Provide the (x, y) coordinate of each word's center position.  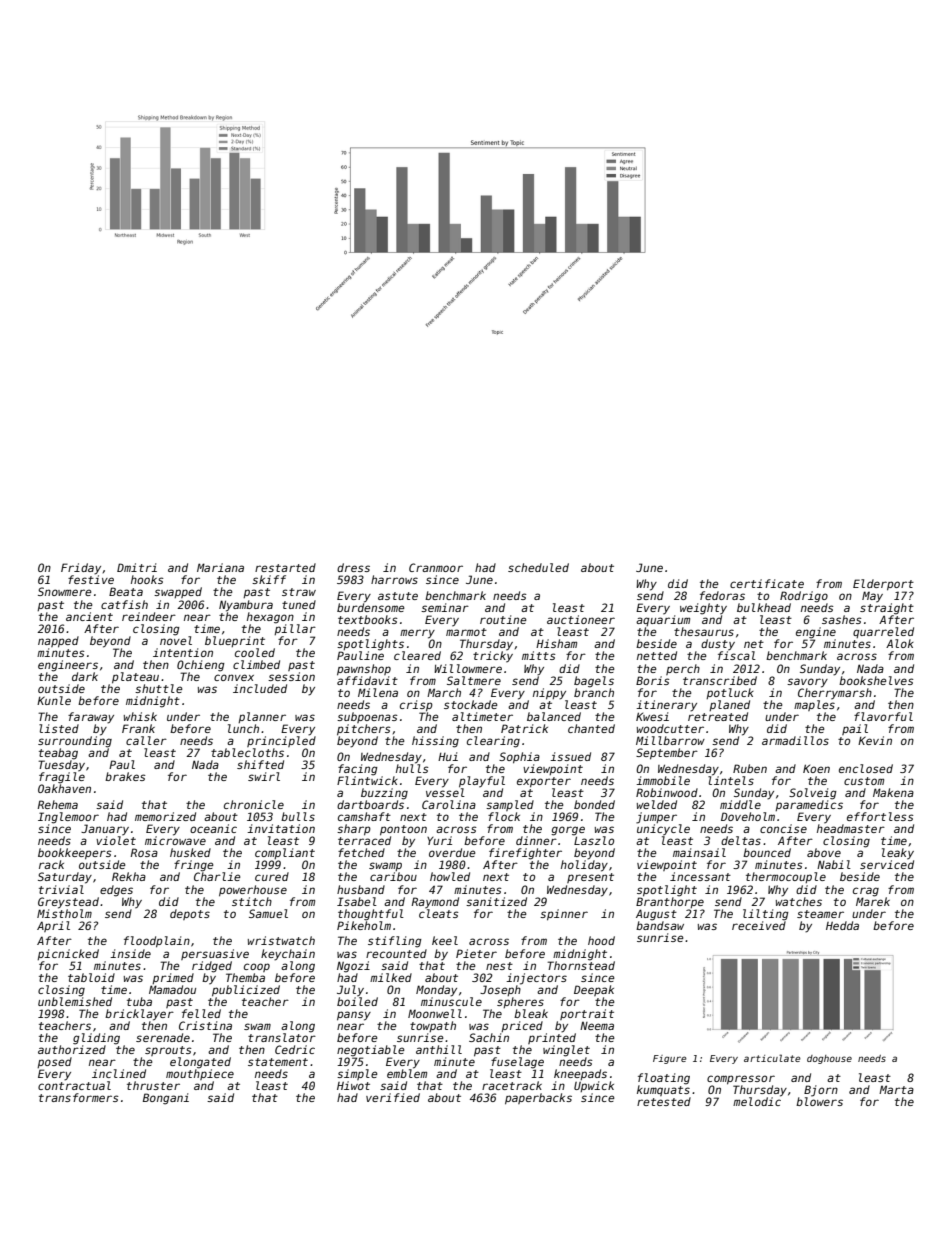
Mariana (220, 567)
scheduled (538, 567)
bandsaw (660, 925)
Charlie (217, 876)
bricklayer (139, 1015)
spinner (564, 915)
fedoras (722, 595)
